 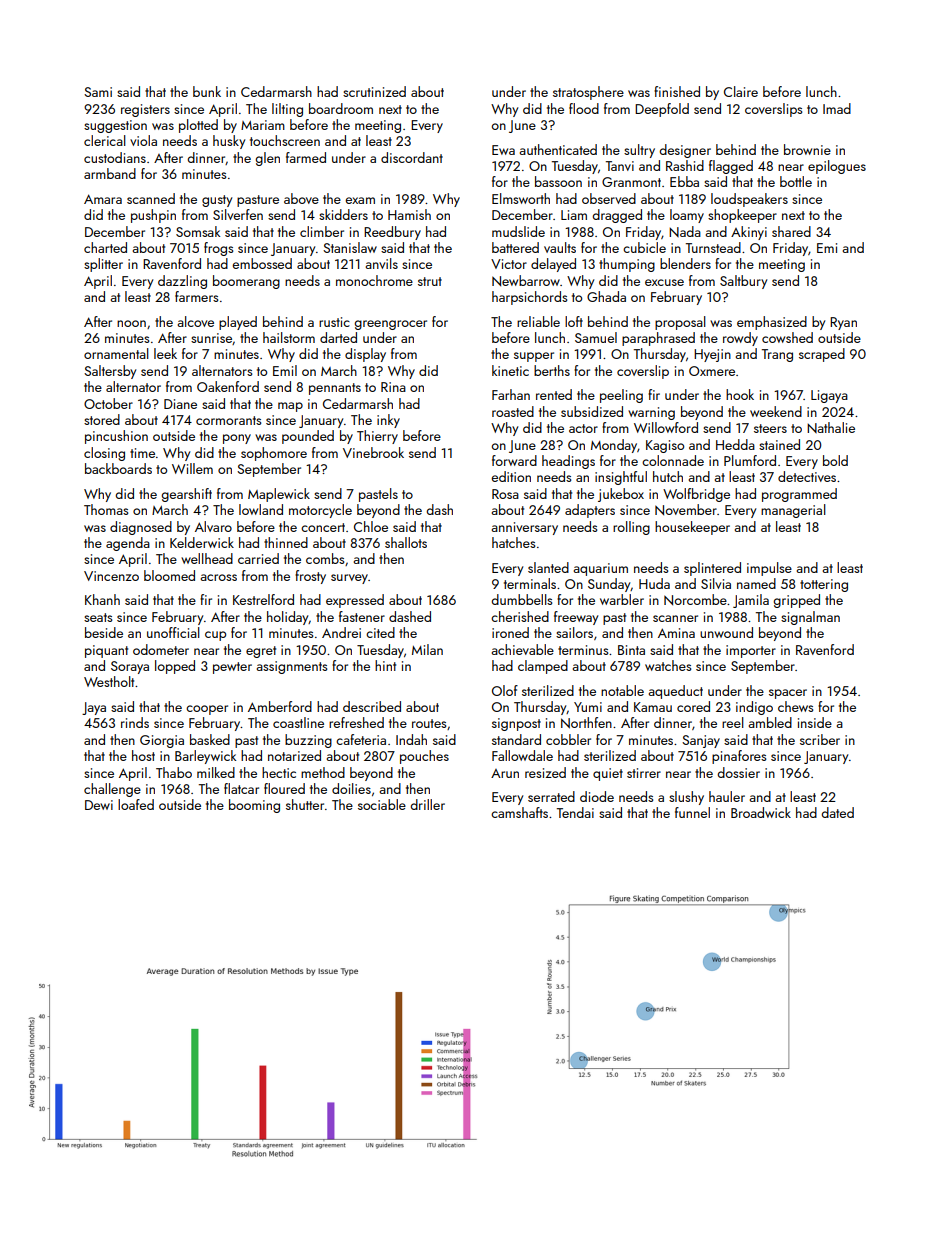 I want to click on husky, so click(x=229, y=142).
